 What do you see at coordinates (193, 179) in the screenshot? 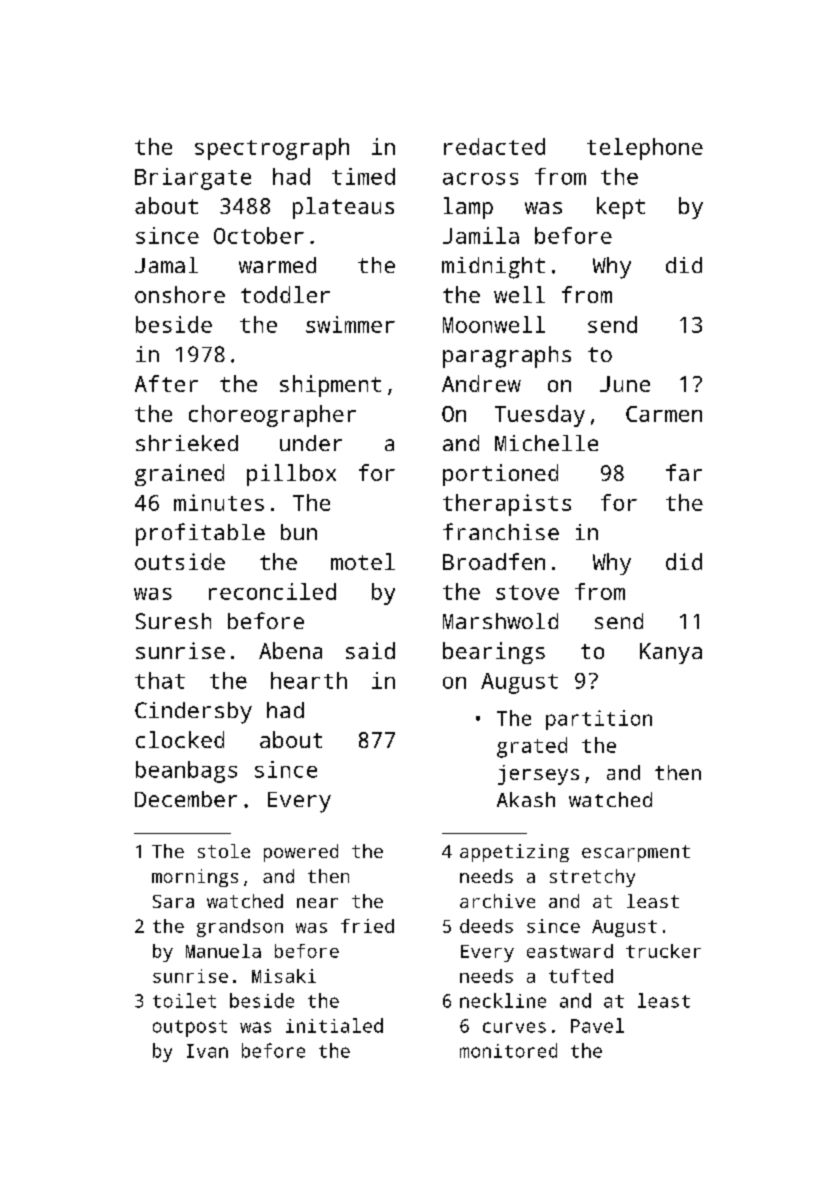
I see `Briargate` at bounding box center [193, 179].
